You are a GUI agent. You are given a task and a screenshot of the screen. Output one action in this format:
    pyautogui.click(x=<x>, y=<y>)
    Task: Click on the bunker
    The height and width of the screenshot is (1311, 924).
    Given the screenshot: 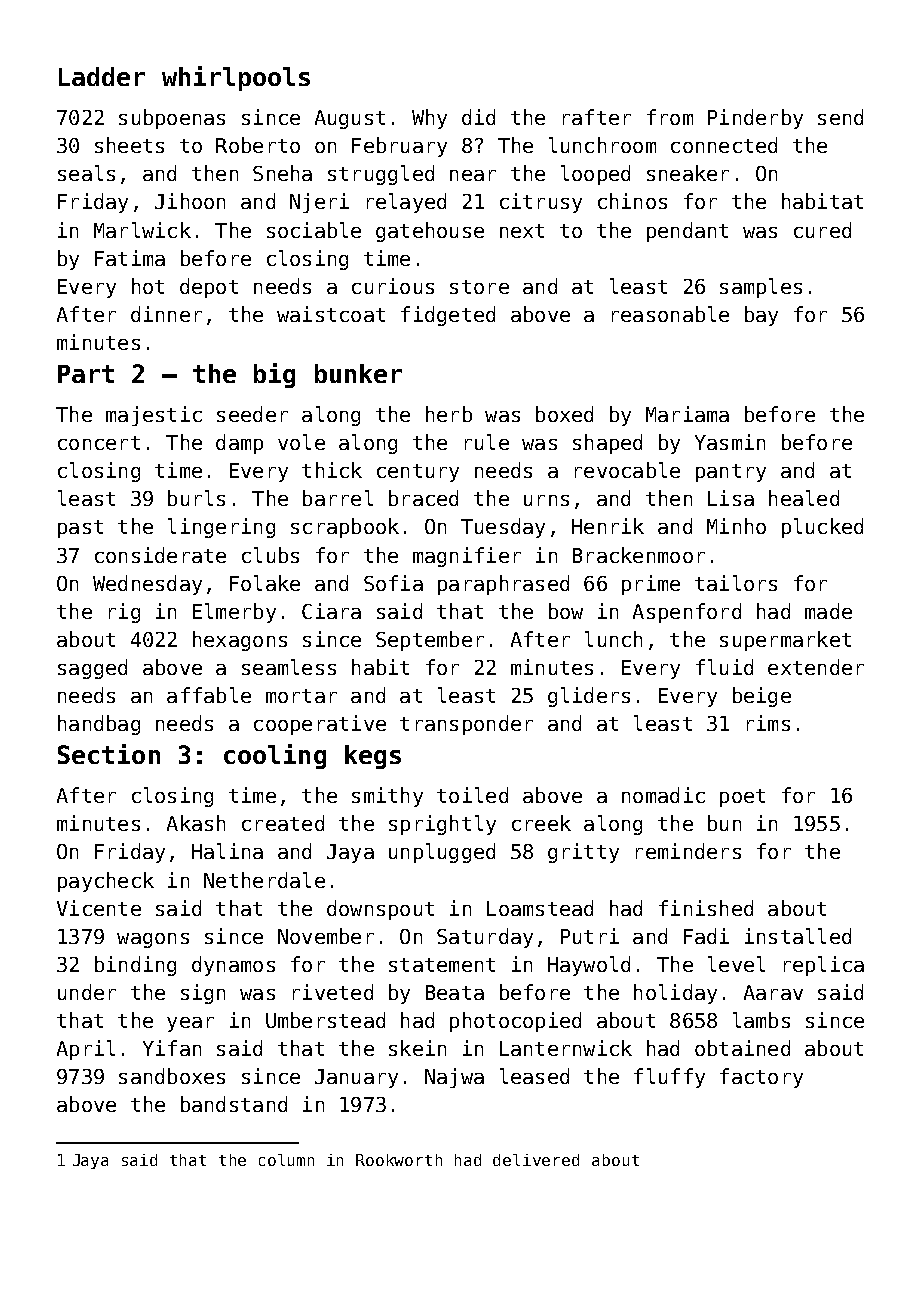 What is the action you would take?
    pyautogui.click(x=358, y=373)
